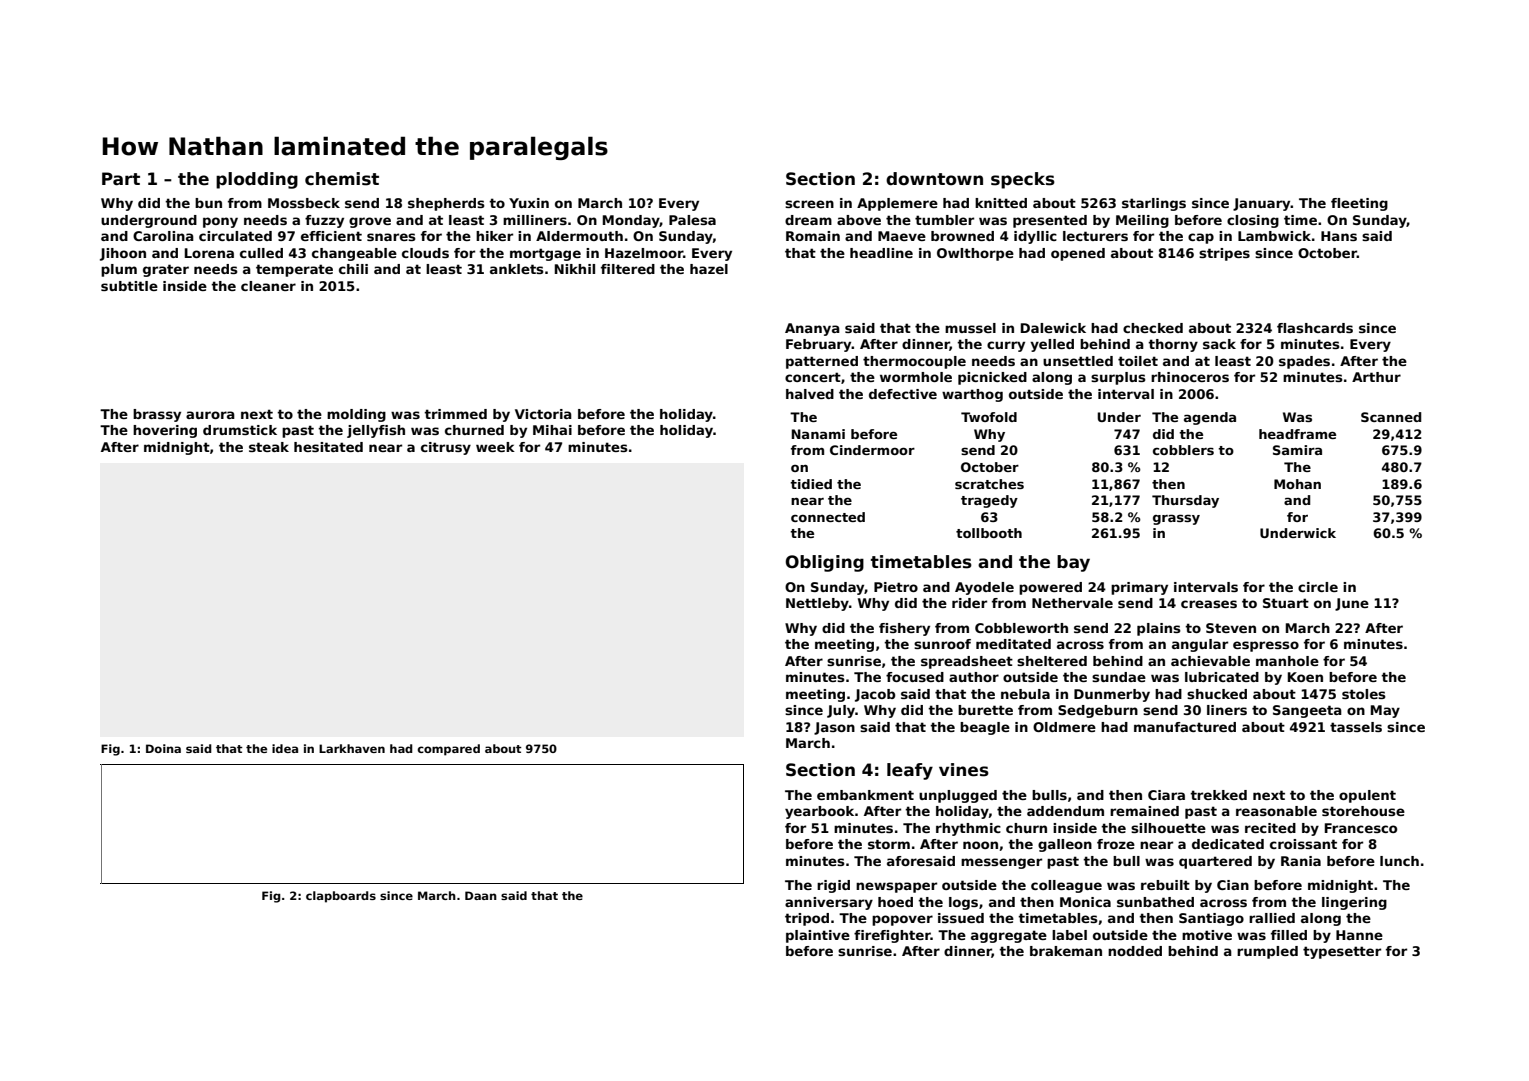 This screenshot has height=1081, width=1529. Describe the element at coordinates (1297, 484) in the screenshot. I see `Mohan` at that location.
